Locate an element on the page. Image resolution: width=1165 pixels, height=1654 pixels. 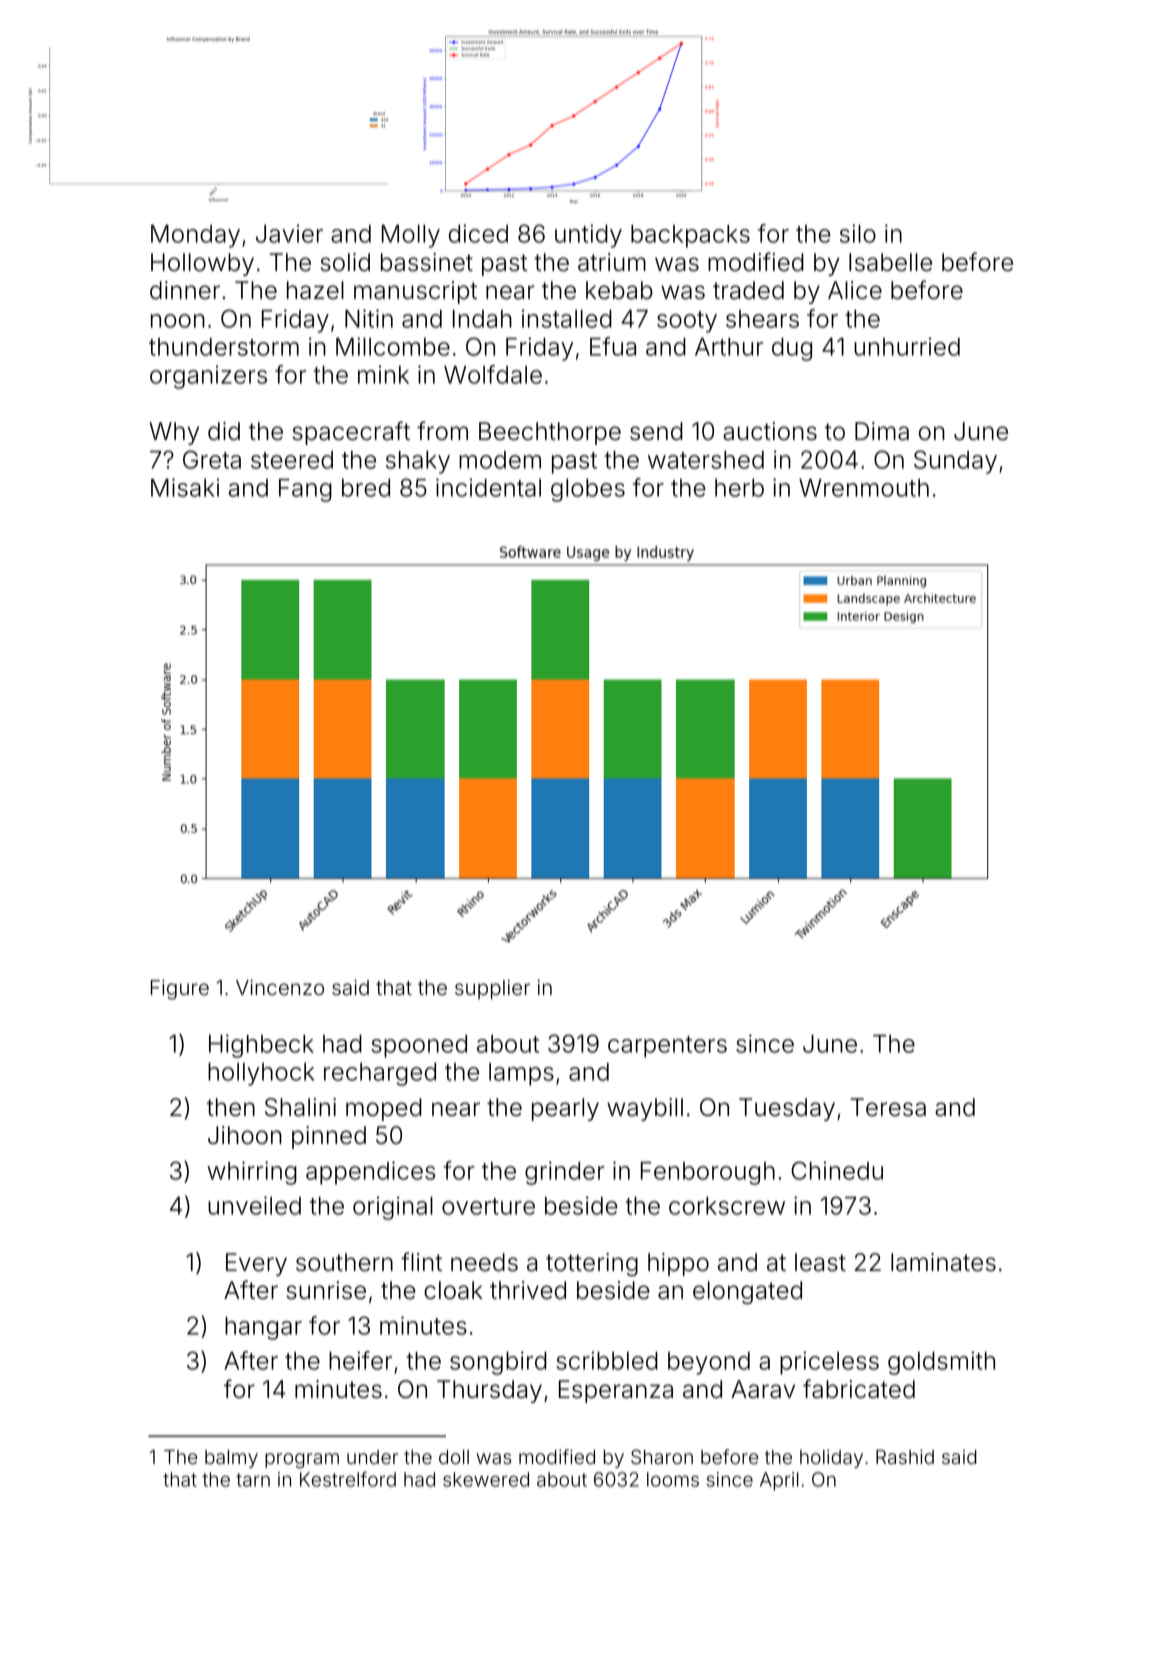
laminates is located at coordinates (943, 1262).
